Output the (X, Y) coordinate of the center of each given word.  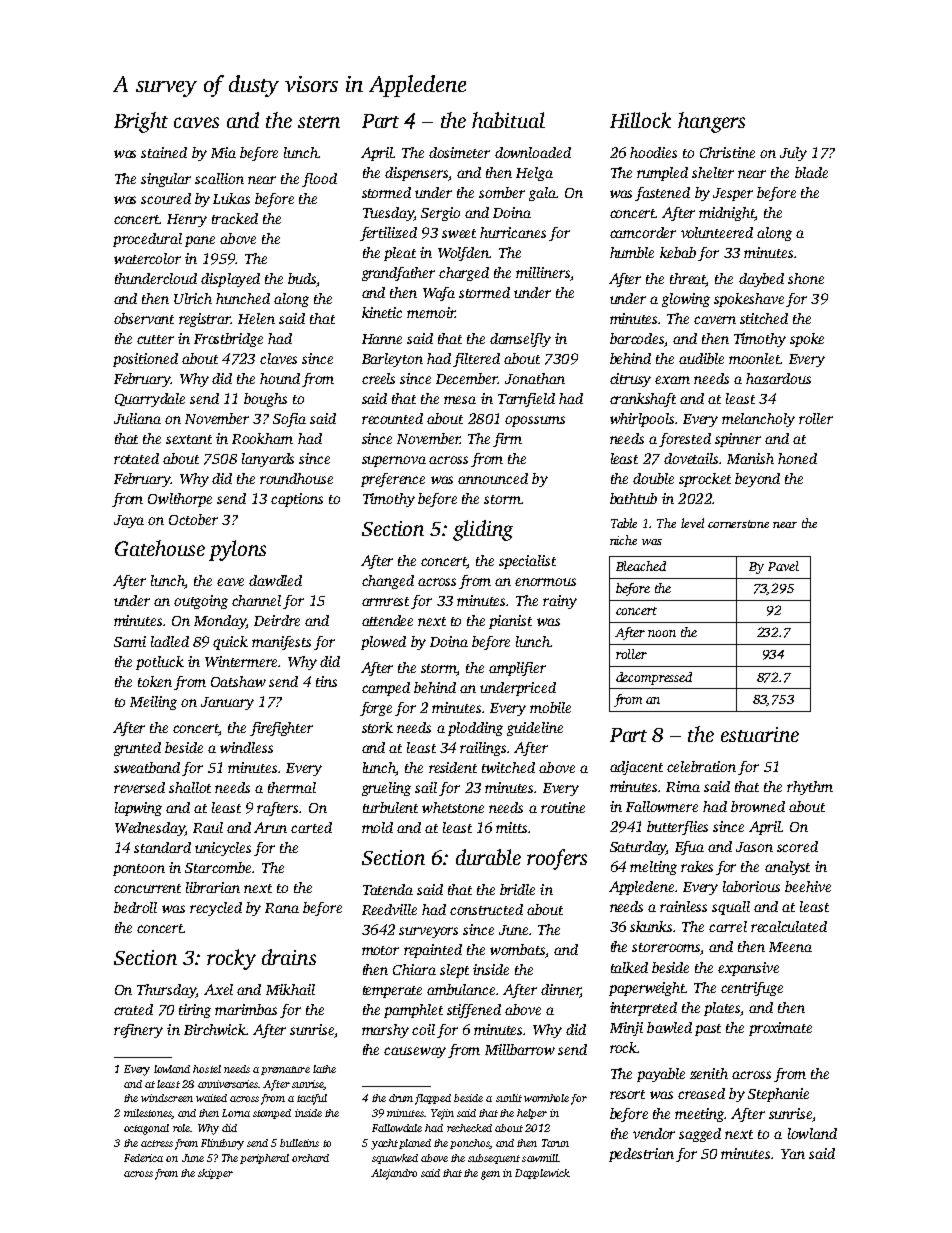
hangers (711, 122)
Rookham (262, 438)
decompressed (654, 678)
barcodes (637, 340)
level (692, 523)
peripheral (264, 1159)
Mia (223, 152)
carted (311, 827)
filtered (476, 360)
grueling (386, 789)
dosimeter (459, 152)
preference (393, 480)
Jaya (129, 521)
